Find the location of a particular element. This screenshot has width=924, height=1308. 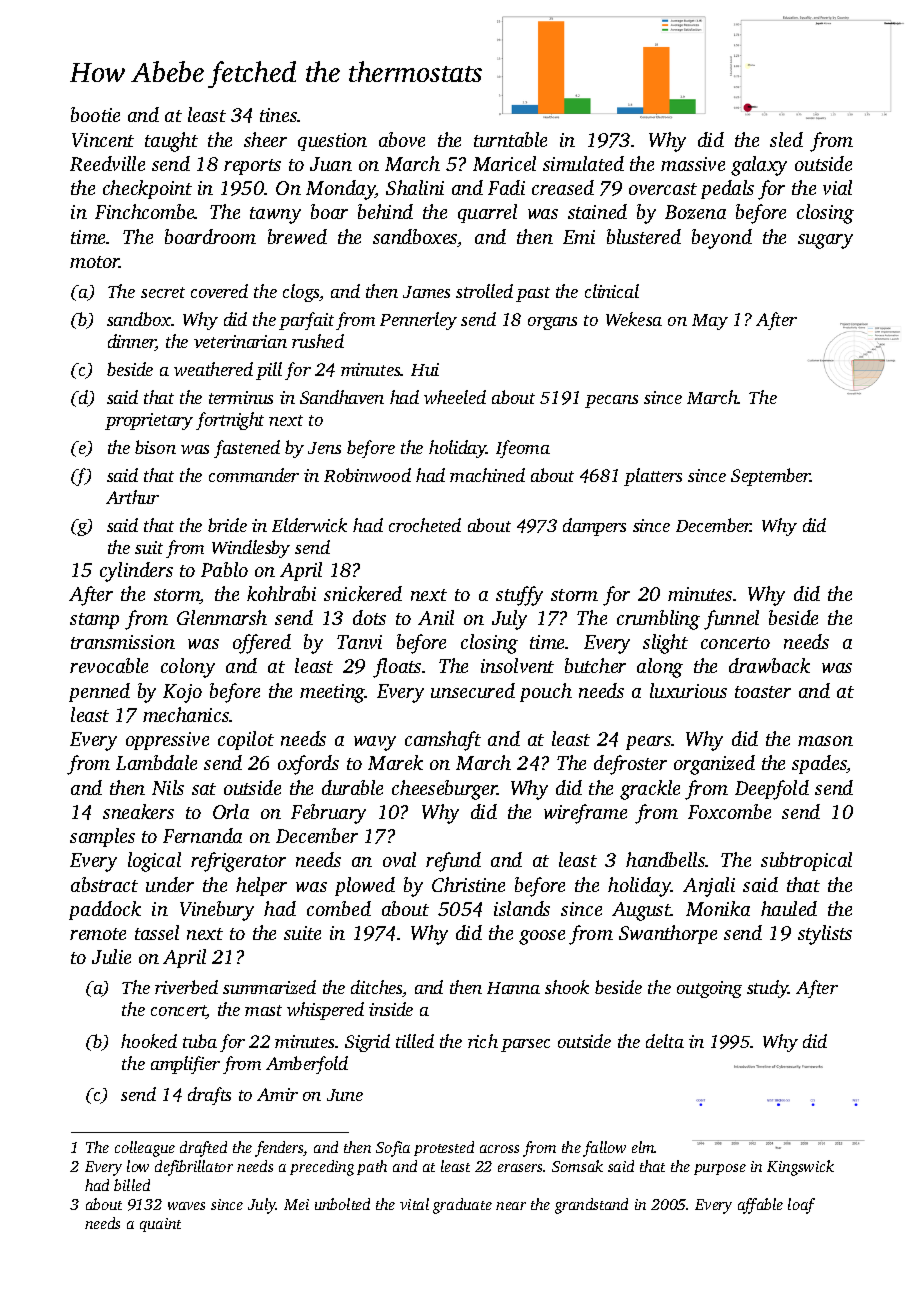

sled is located at coordinates (786, 139).
